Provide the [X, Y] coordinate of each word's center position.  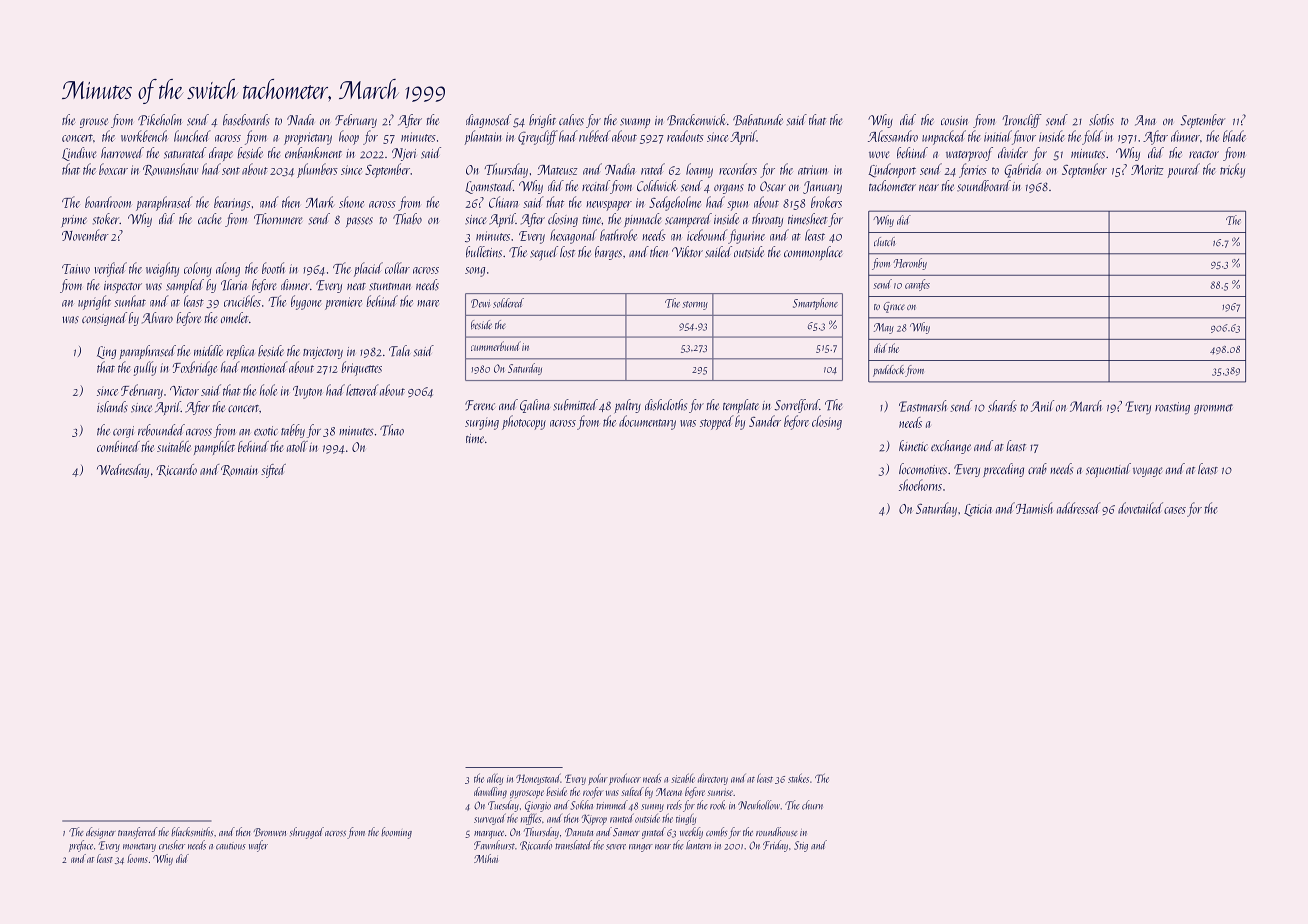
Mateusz [557, 170]
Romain [239, 470]
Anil [1042, 406]
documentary [647, 422]
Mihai [486, 858]
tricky [1232, 170]
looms [137, 858]
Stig [801, 846]
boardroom [108, 202]
